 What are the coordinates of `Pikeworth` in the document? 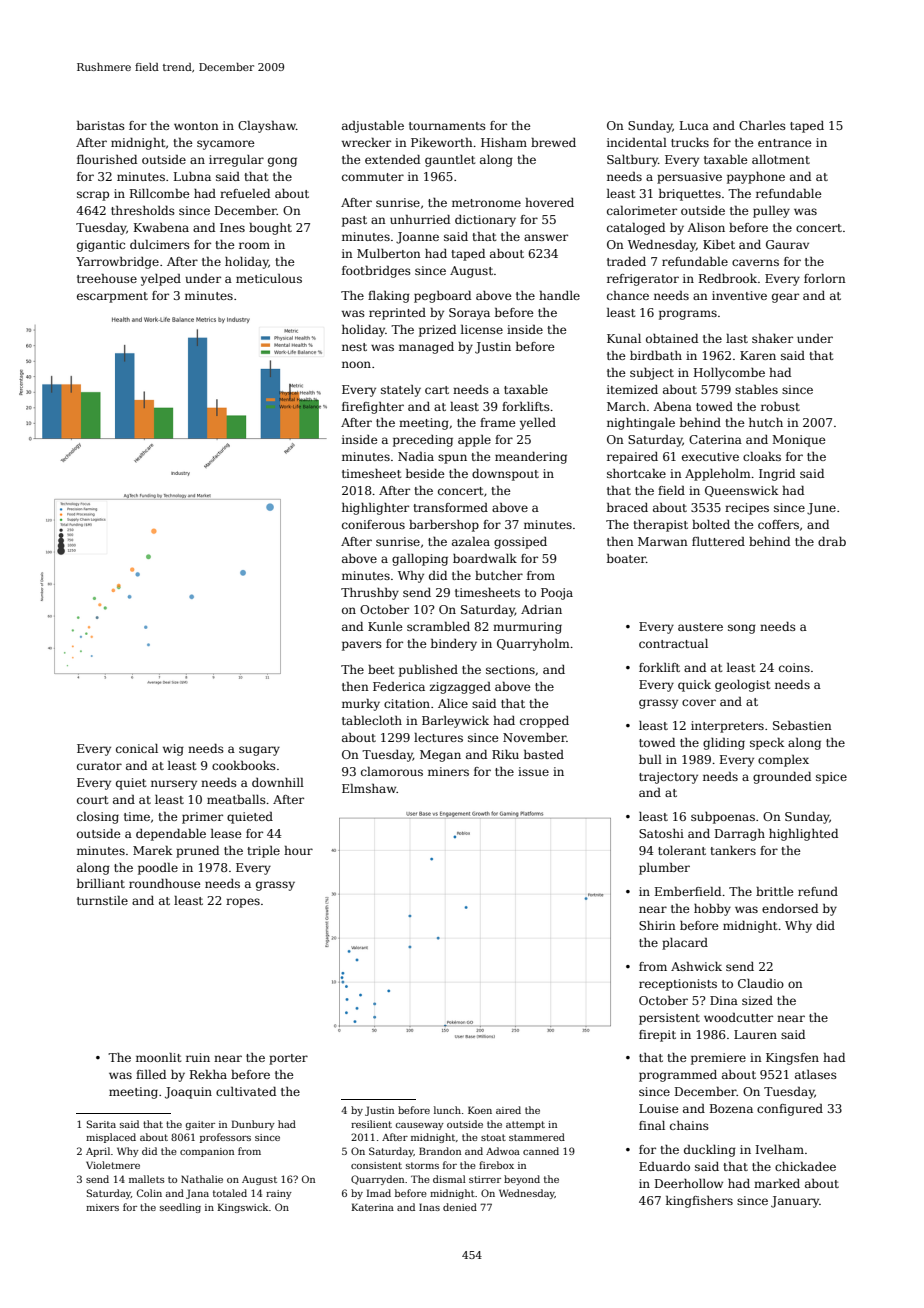 It's located at (442, 142).
